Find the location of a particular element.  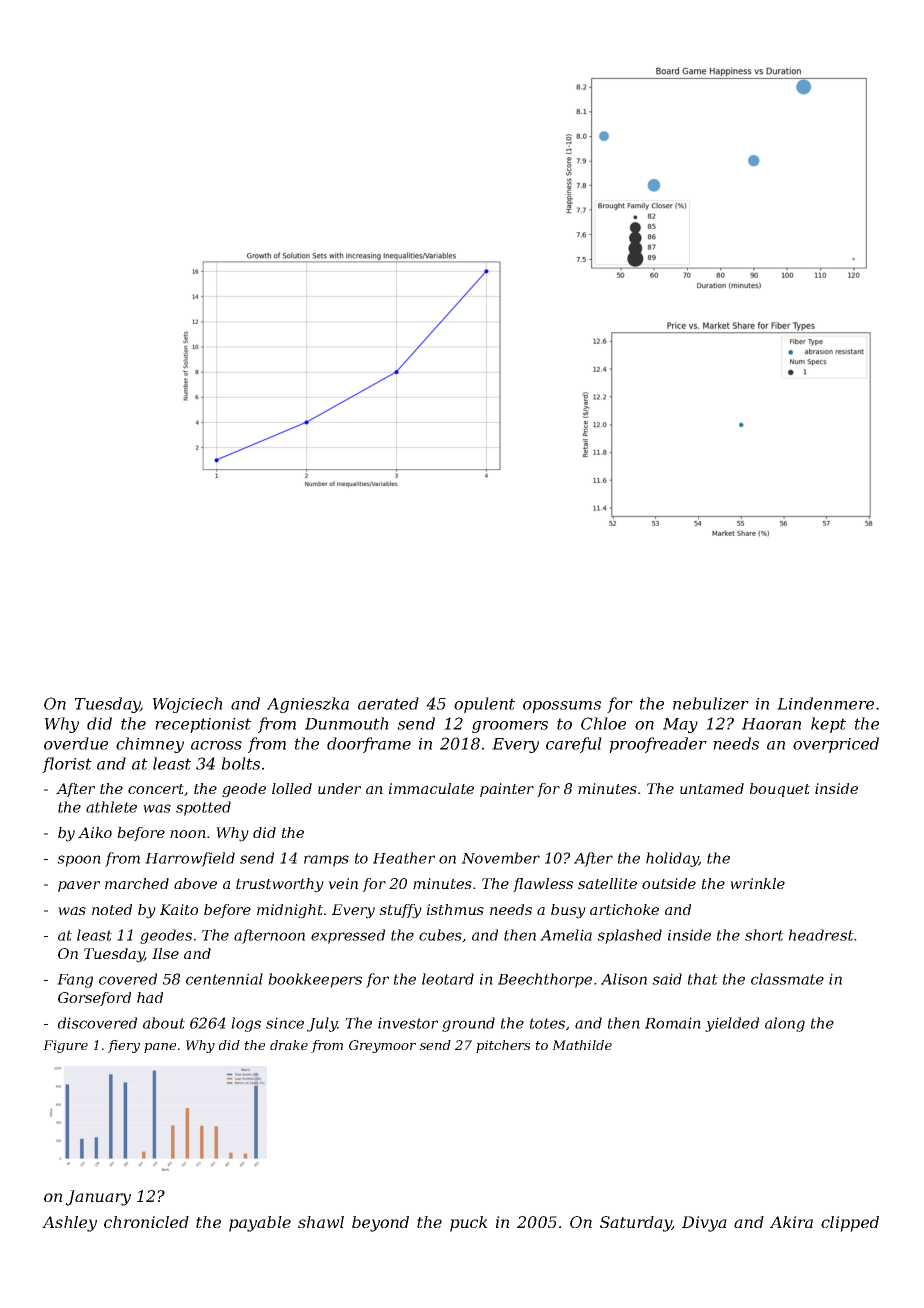

Romain is located at coordinates (673, 1023).
